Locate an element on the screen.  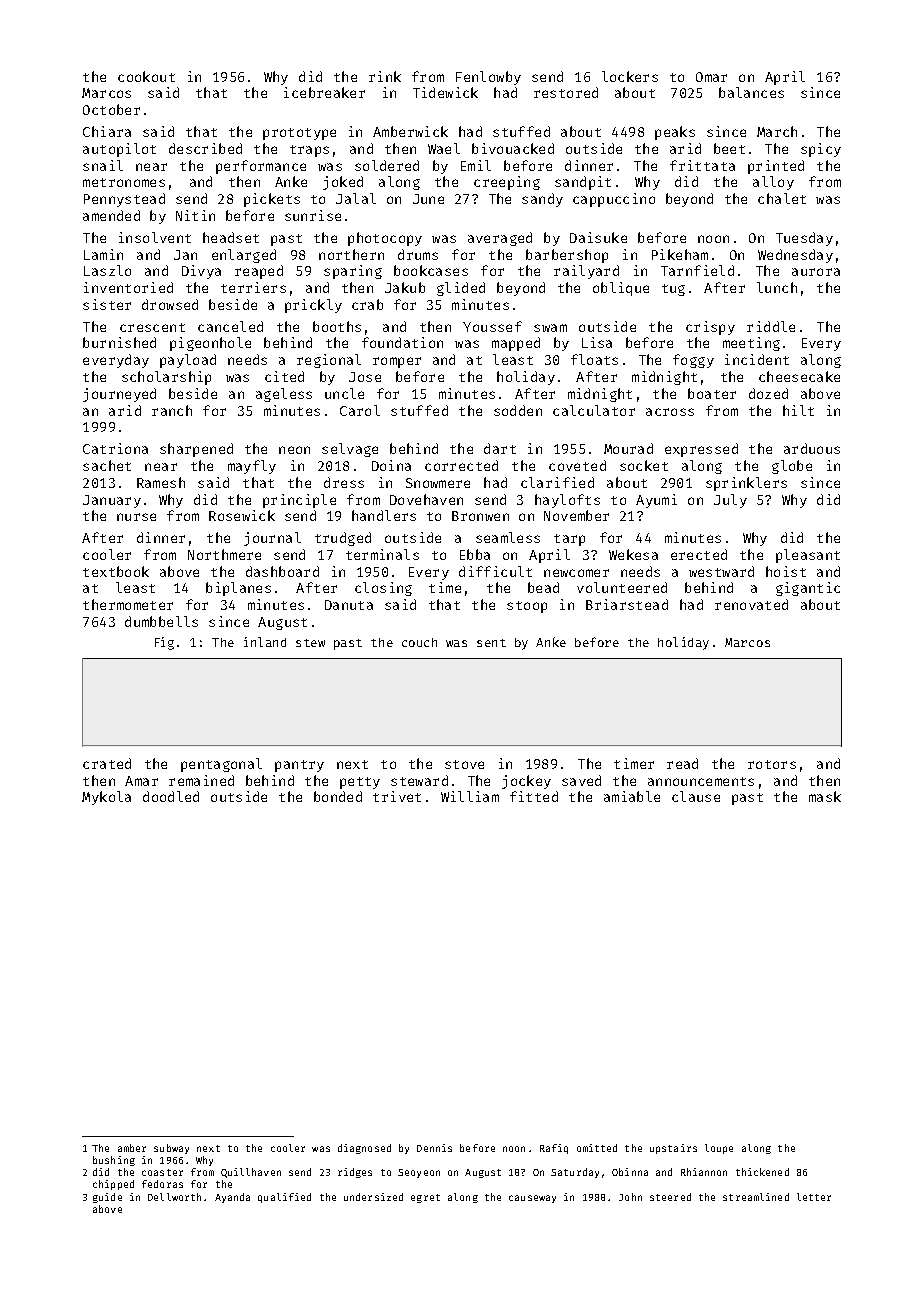
icebreaker is located at coordinates (324, 92).
